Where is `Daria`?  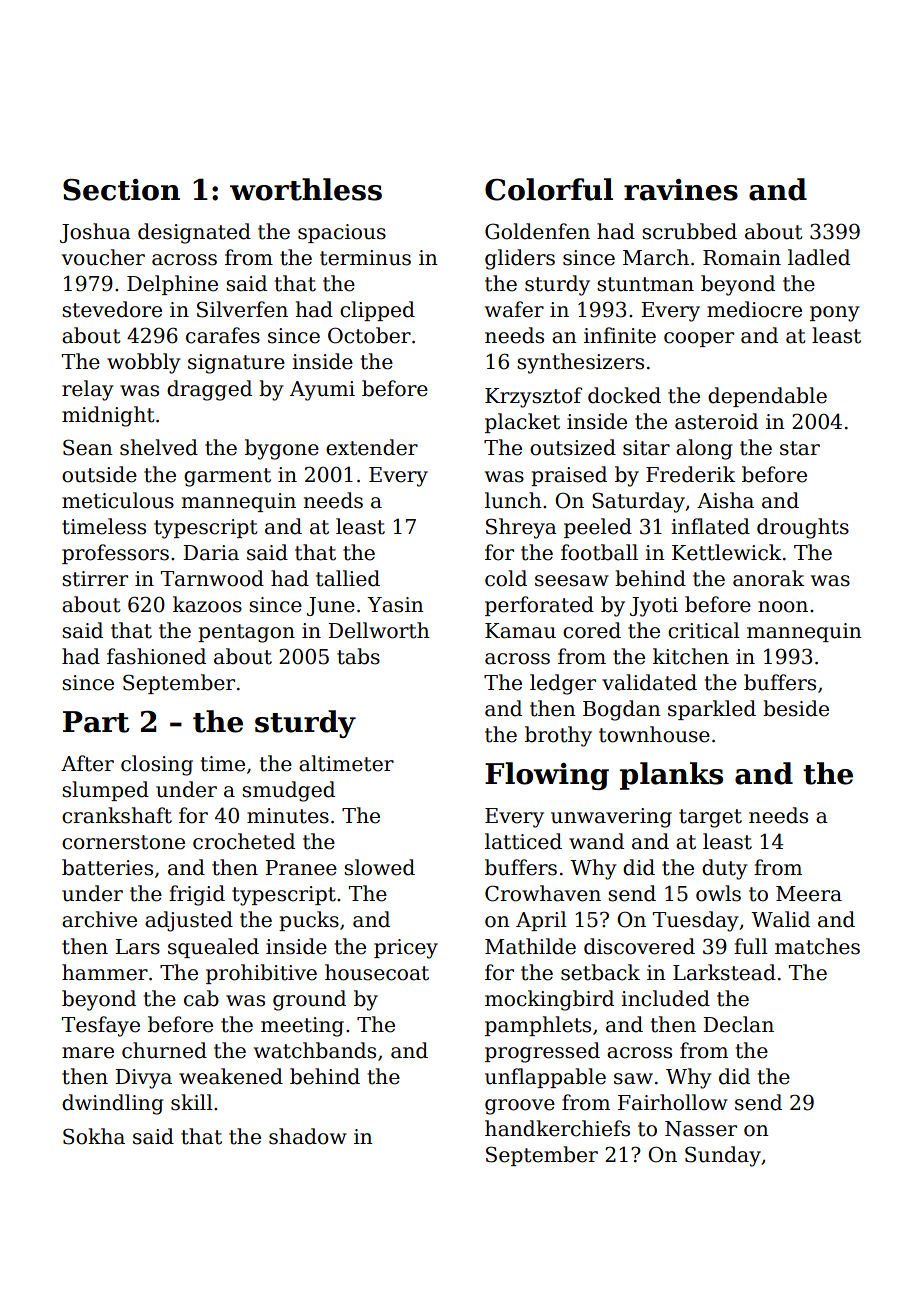
Daria is located at coordinates (211, 553).
